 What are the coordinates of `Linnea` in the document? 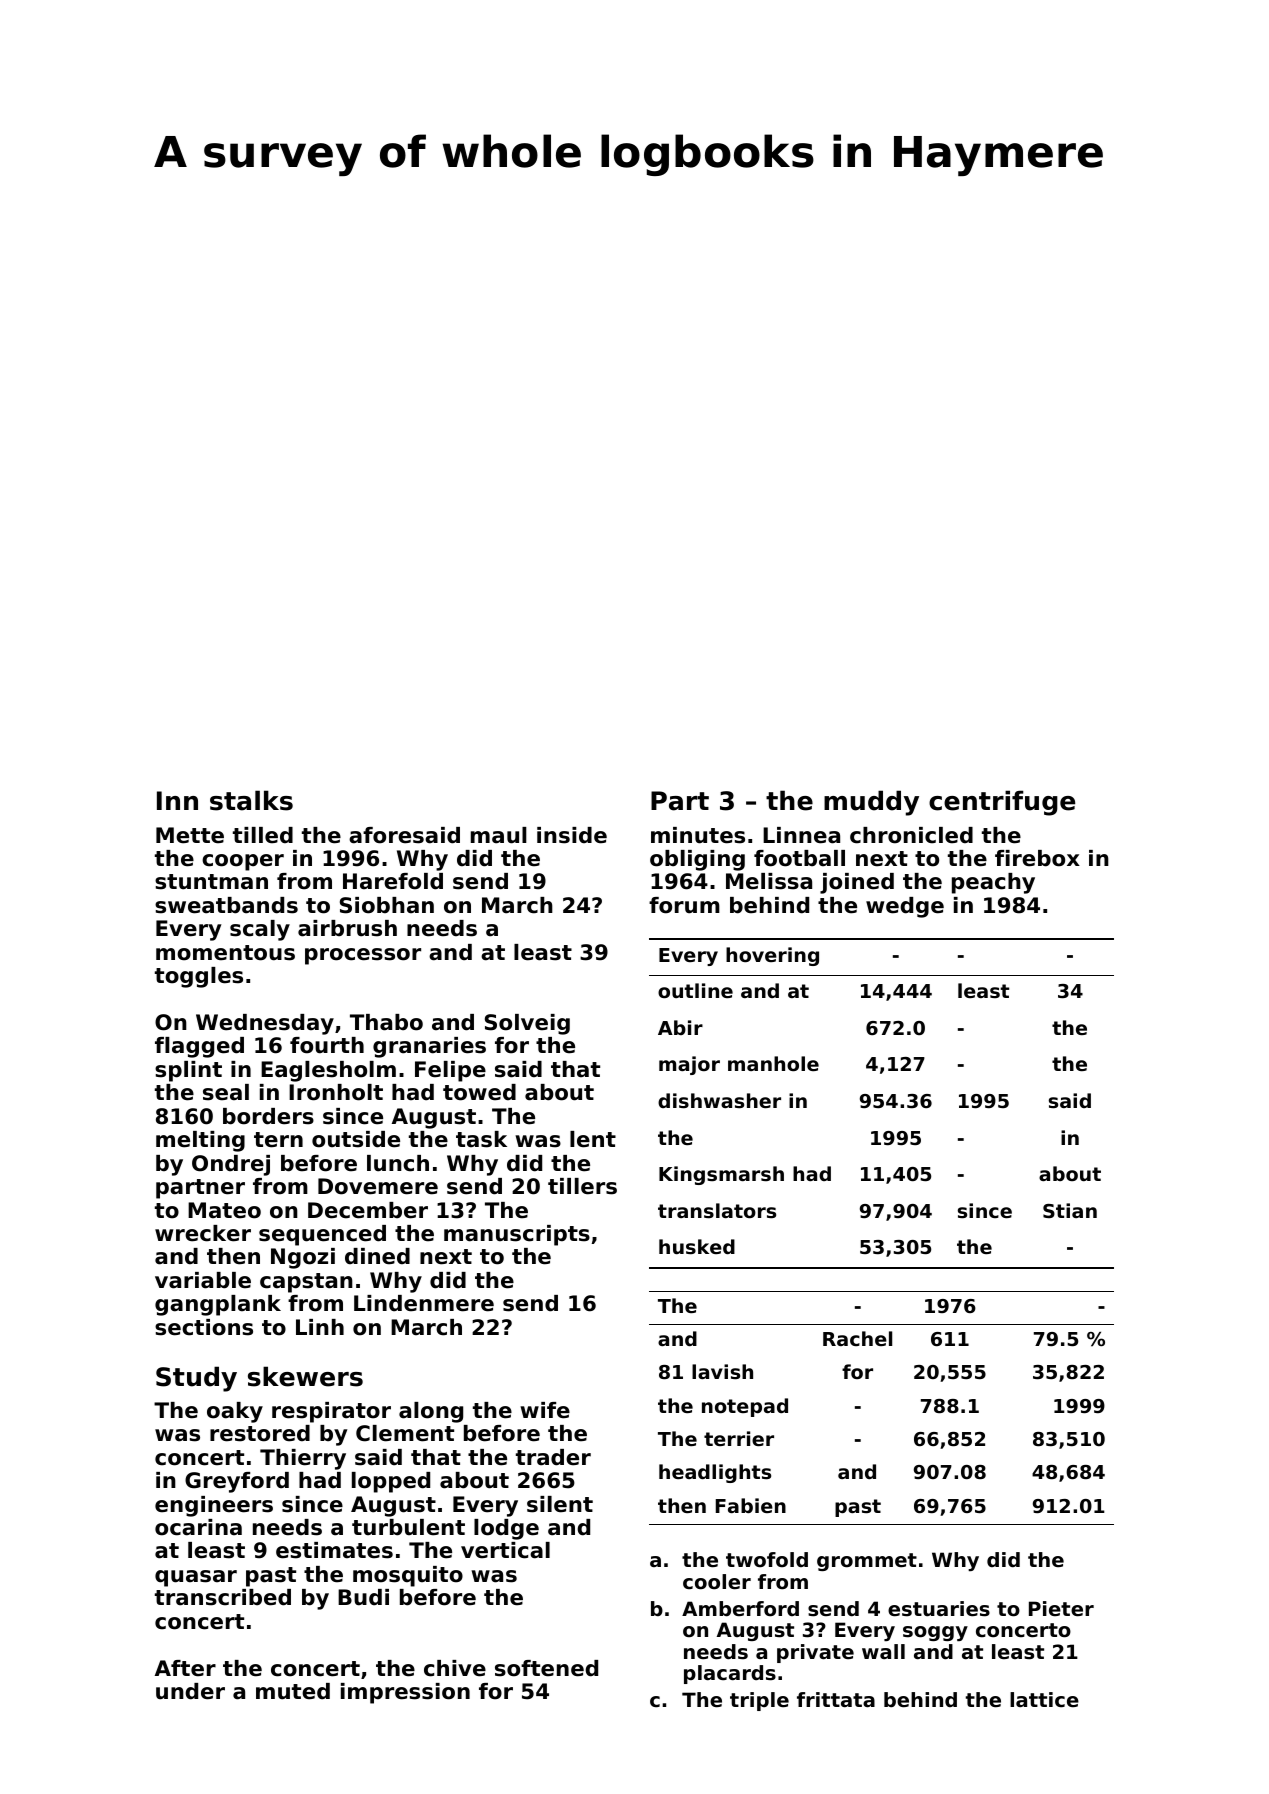 It's located at (801, 835).
